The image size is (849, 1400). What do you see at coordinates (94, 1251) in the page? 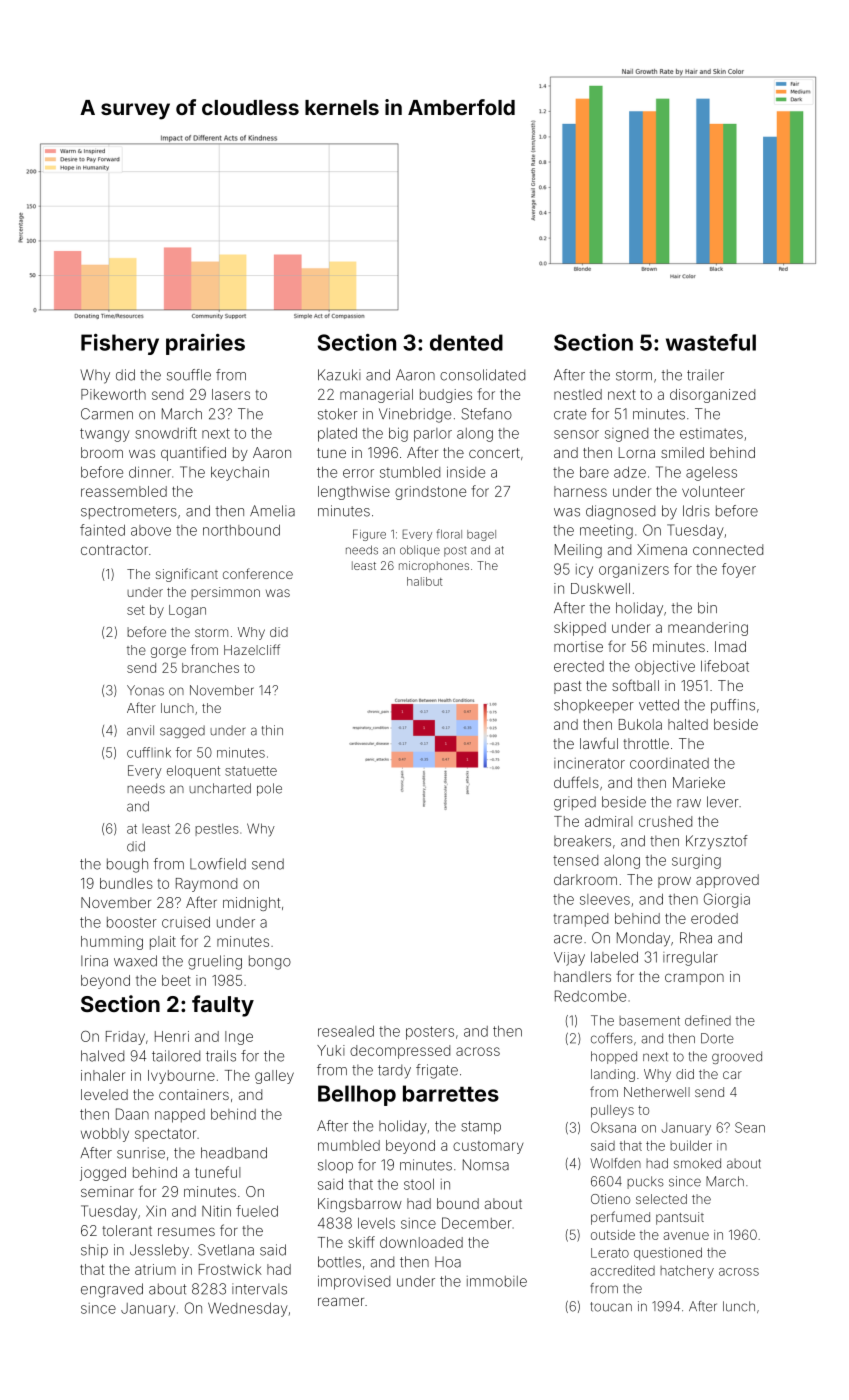
I see `ship` at bounding box center [94, 1251].
